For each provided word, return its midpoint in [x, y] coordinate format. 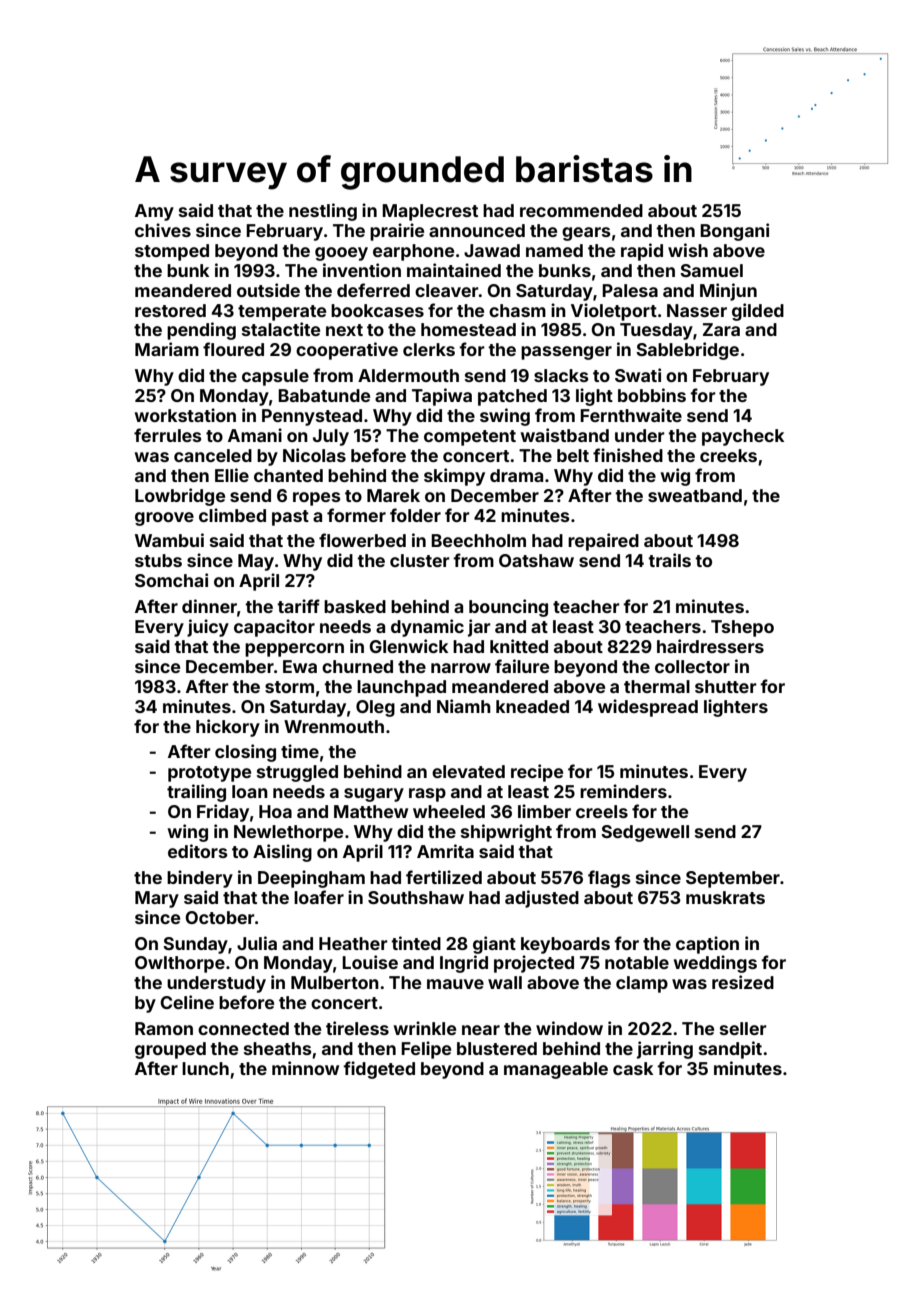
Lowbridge [180, 497]
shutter [726, 686]
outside [268, 290]
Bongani [734, 232]
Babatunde [324, 395]
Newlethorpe [288, 833]
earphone [413, 252]
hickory [228, 728]
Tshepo [742, 628]
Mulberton [335, 982]
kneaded [532, 706]
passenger [566, 353]
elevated [468, 771]
